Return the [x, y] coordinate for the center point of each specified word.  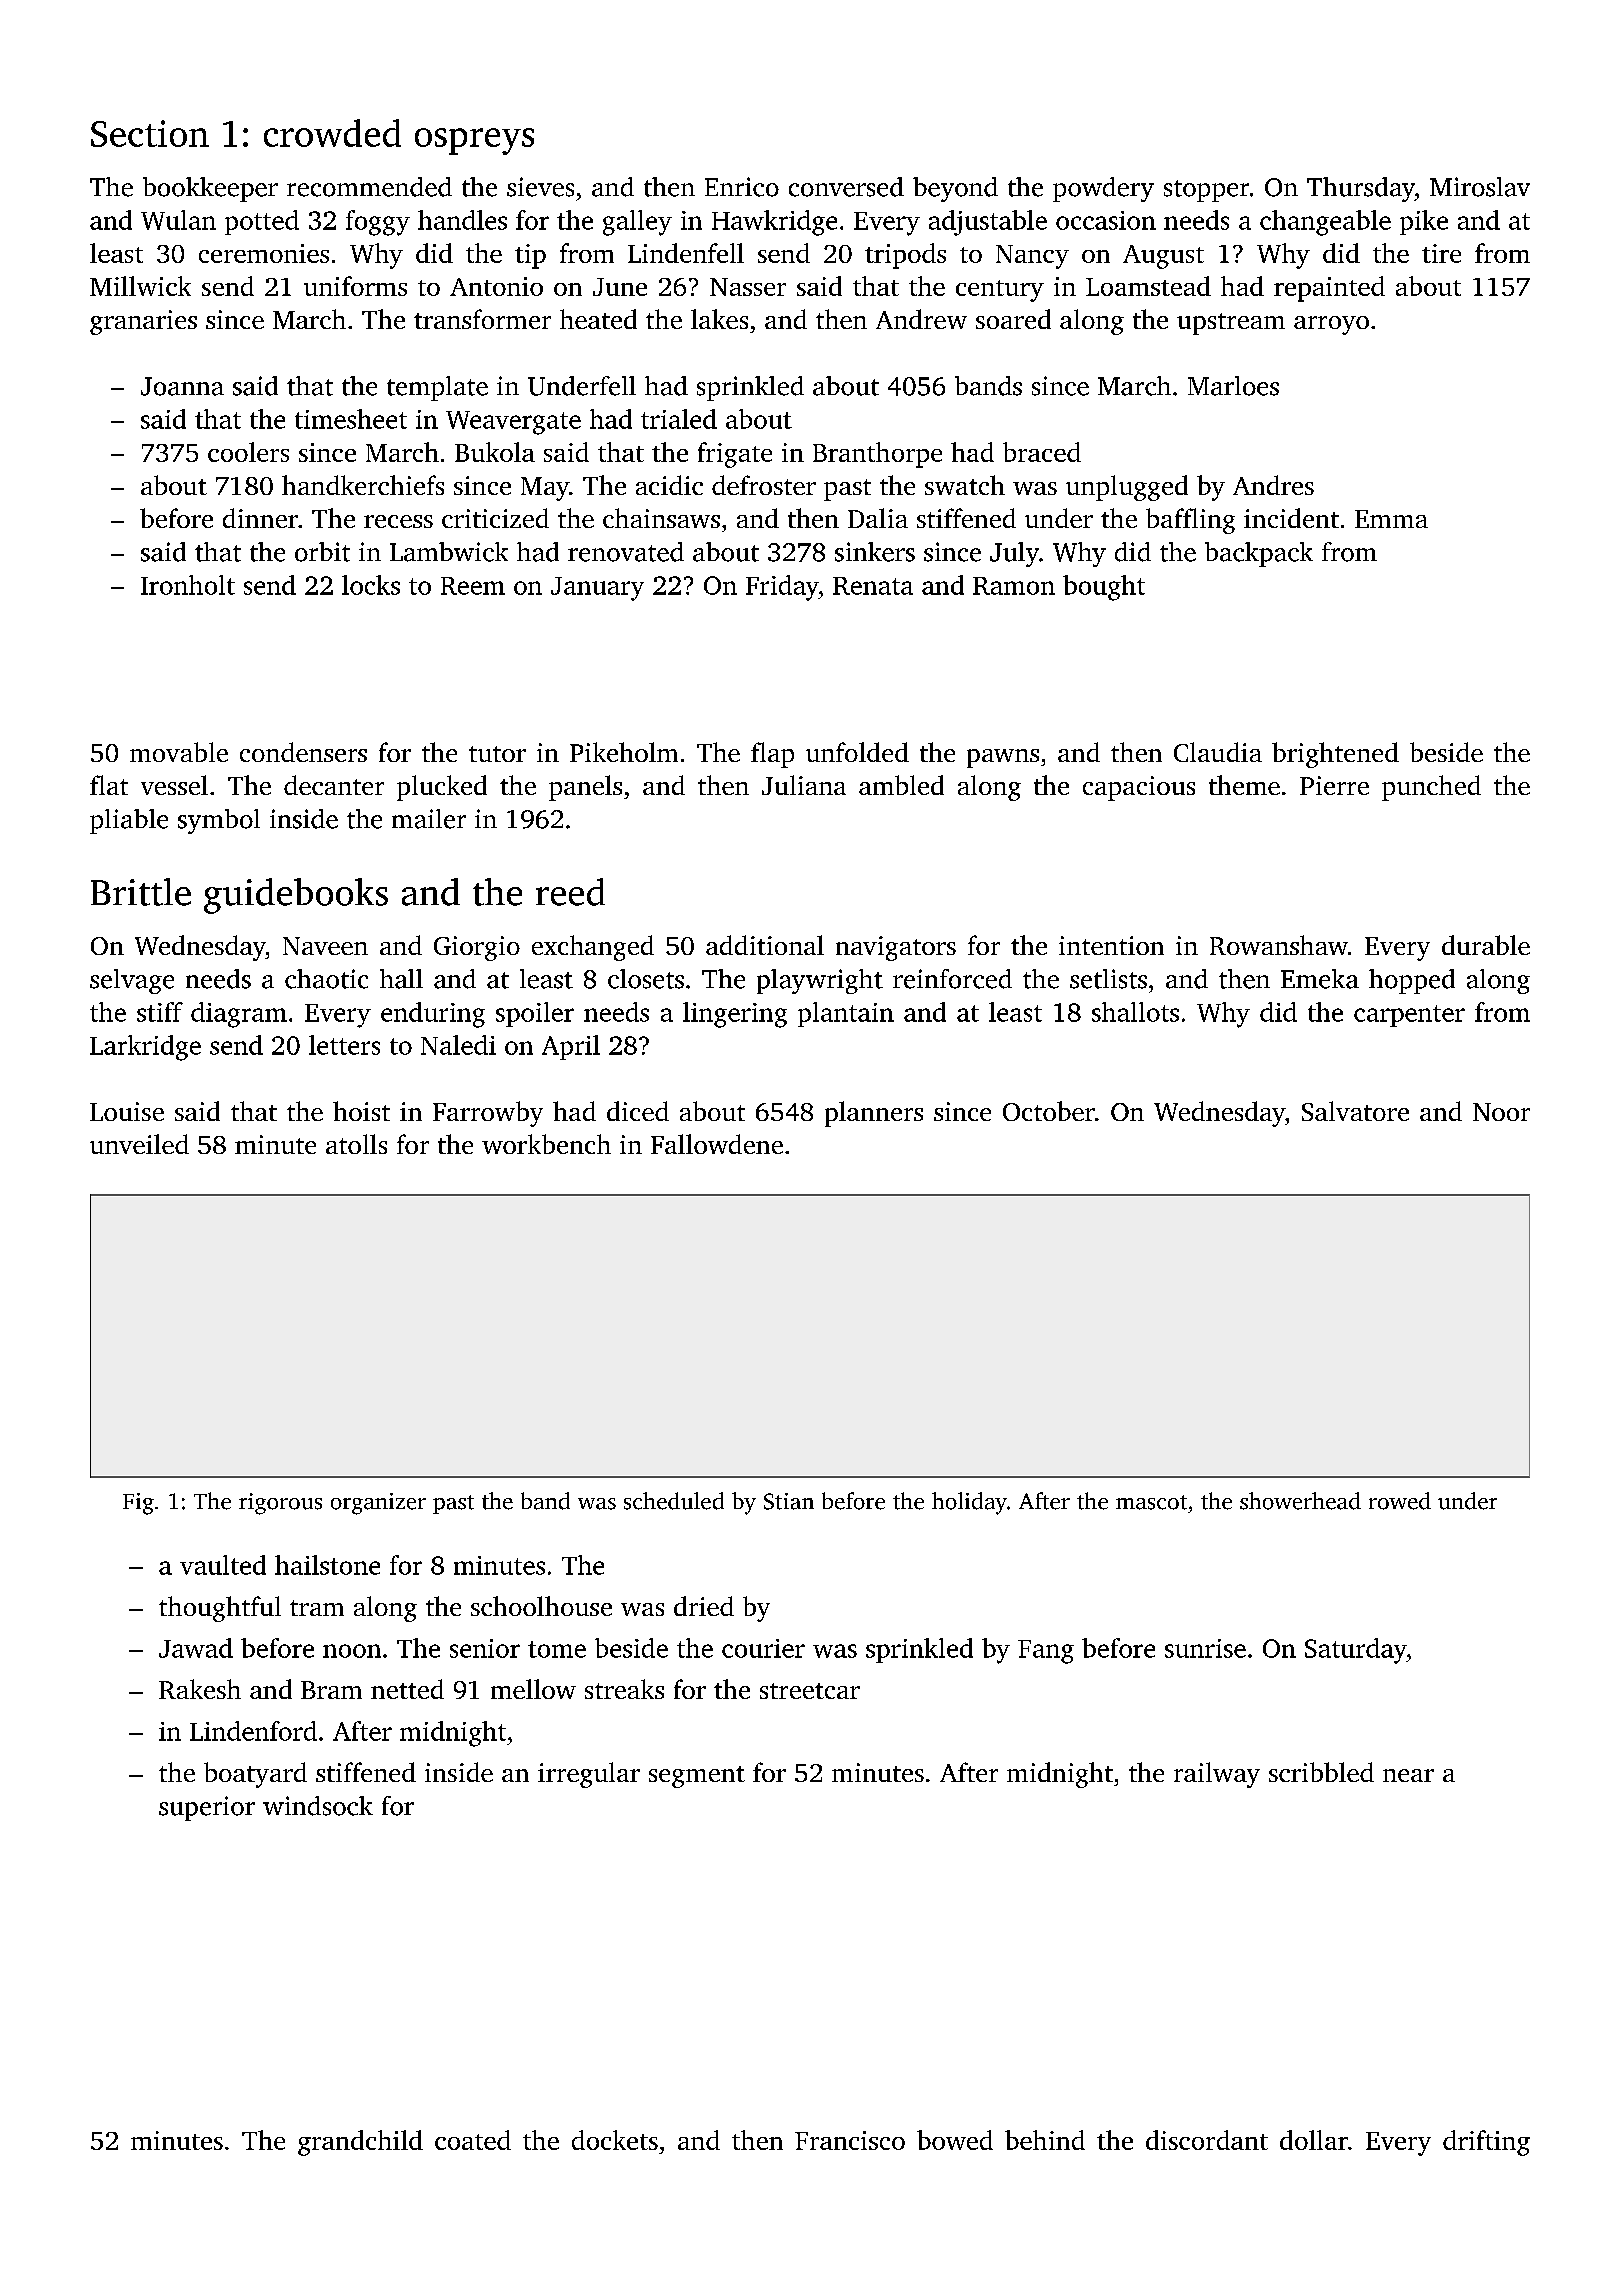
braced [1042, 452]
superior [207, 1808]
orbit [322, 552]
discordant [1207, 2140]
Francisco [850, 2140]
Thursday [1361, 189]
